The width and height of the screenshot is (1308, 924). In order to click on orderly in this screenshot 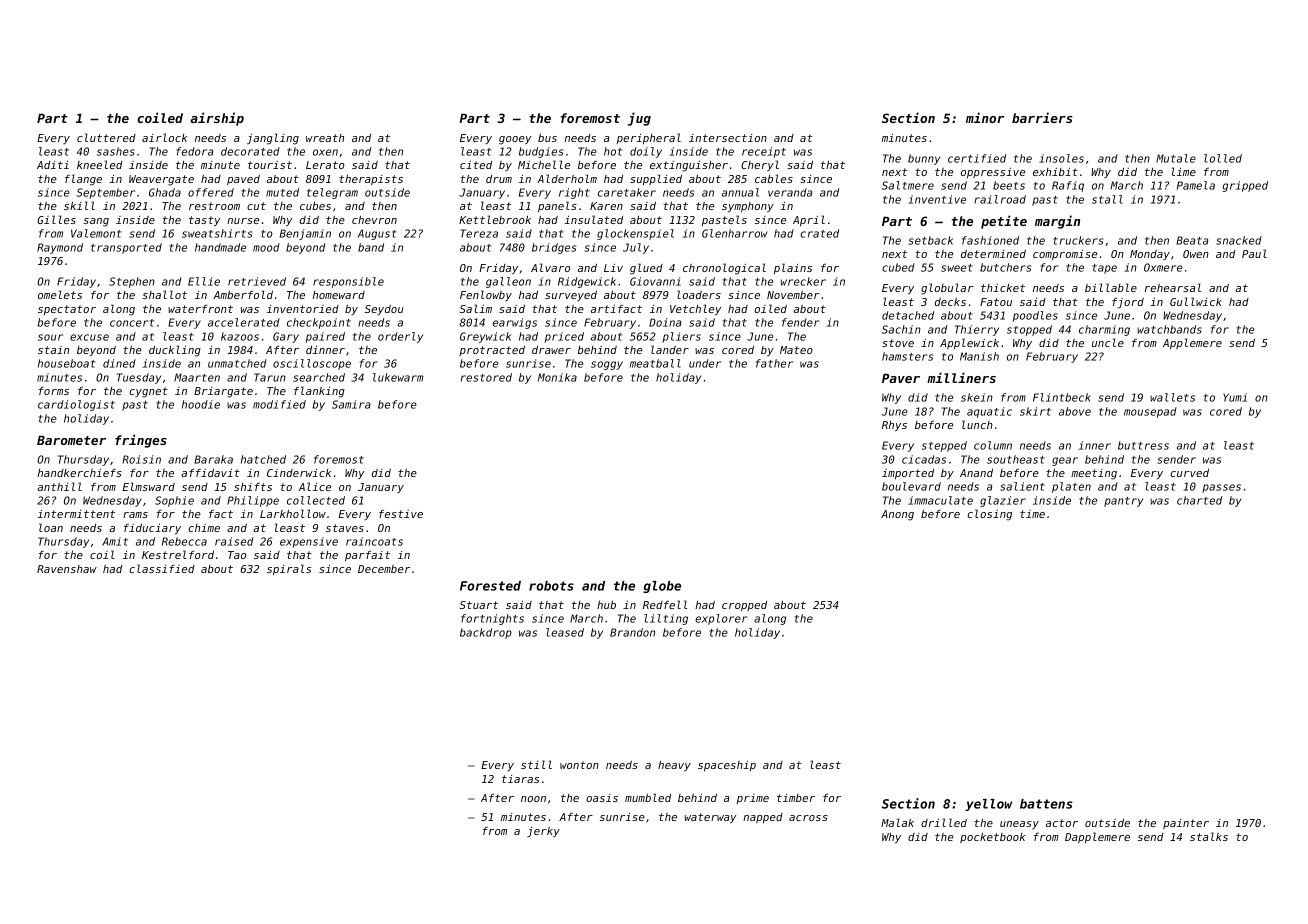, I will do `click(400, 337)`.
